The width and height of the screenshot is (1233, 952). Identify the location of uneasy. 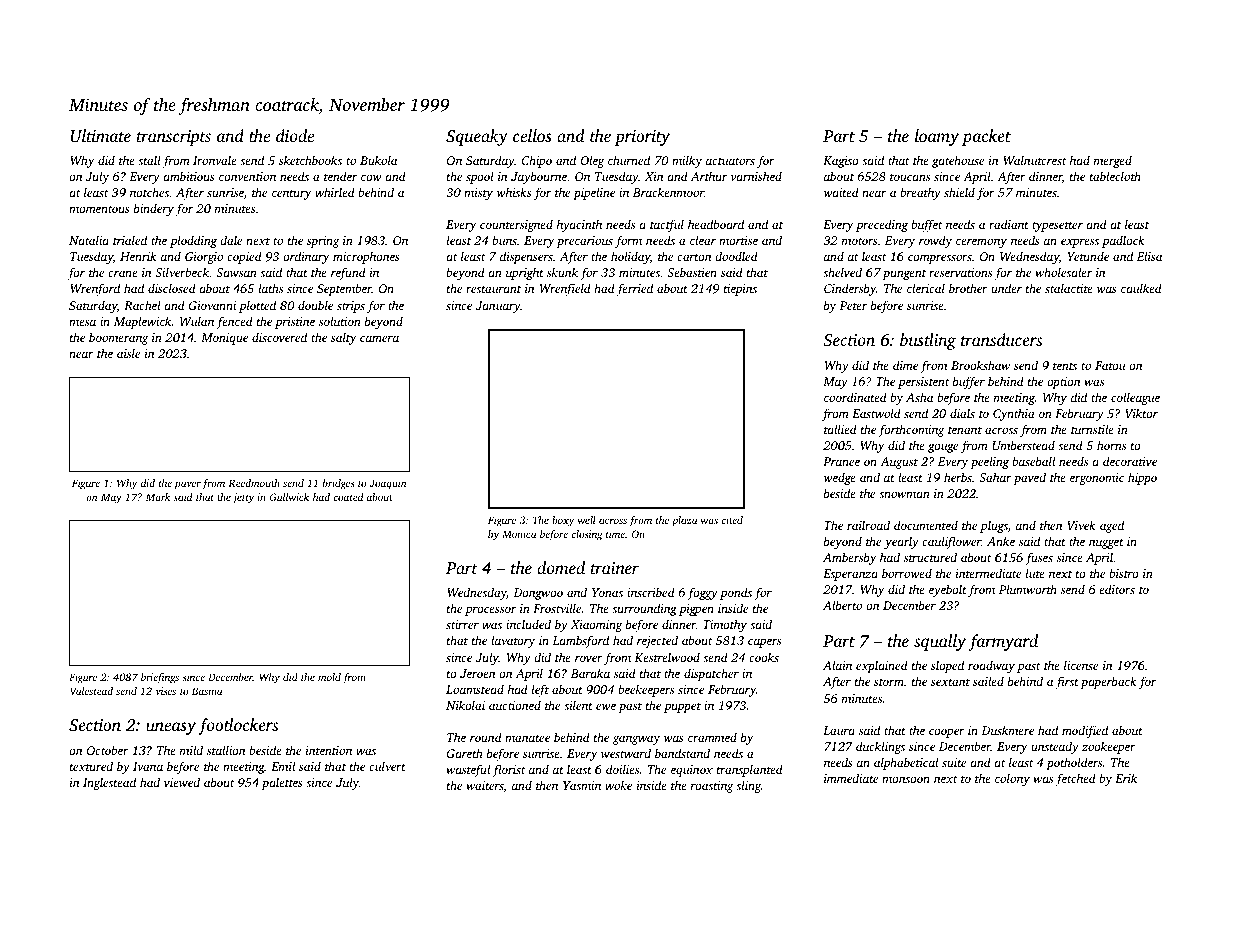
(171, 728).
